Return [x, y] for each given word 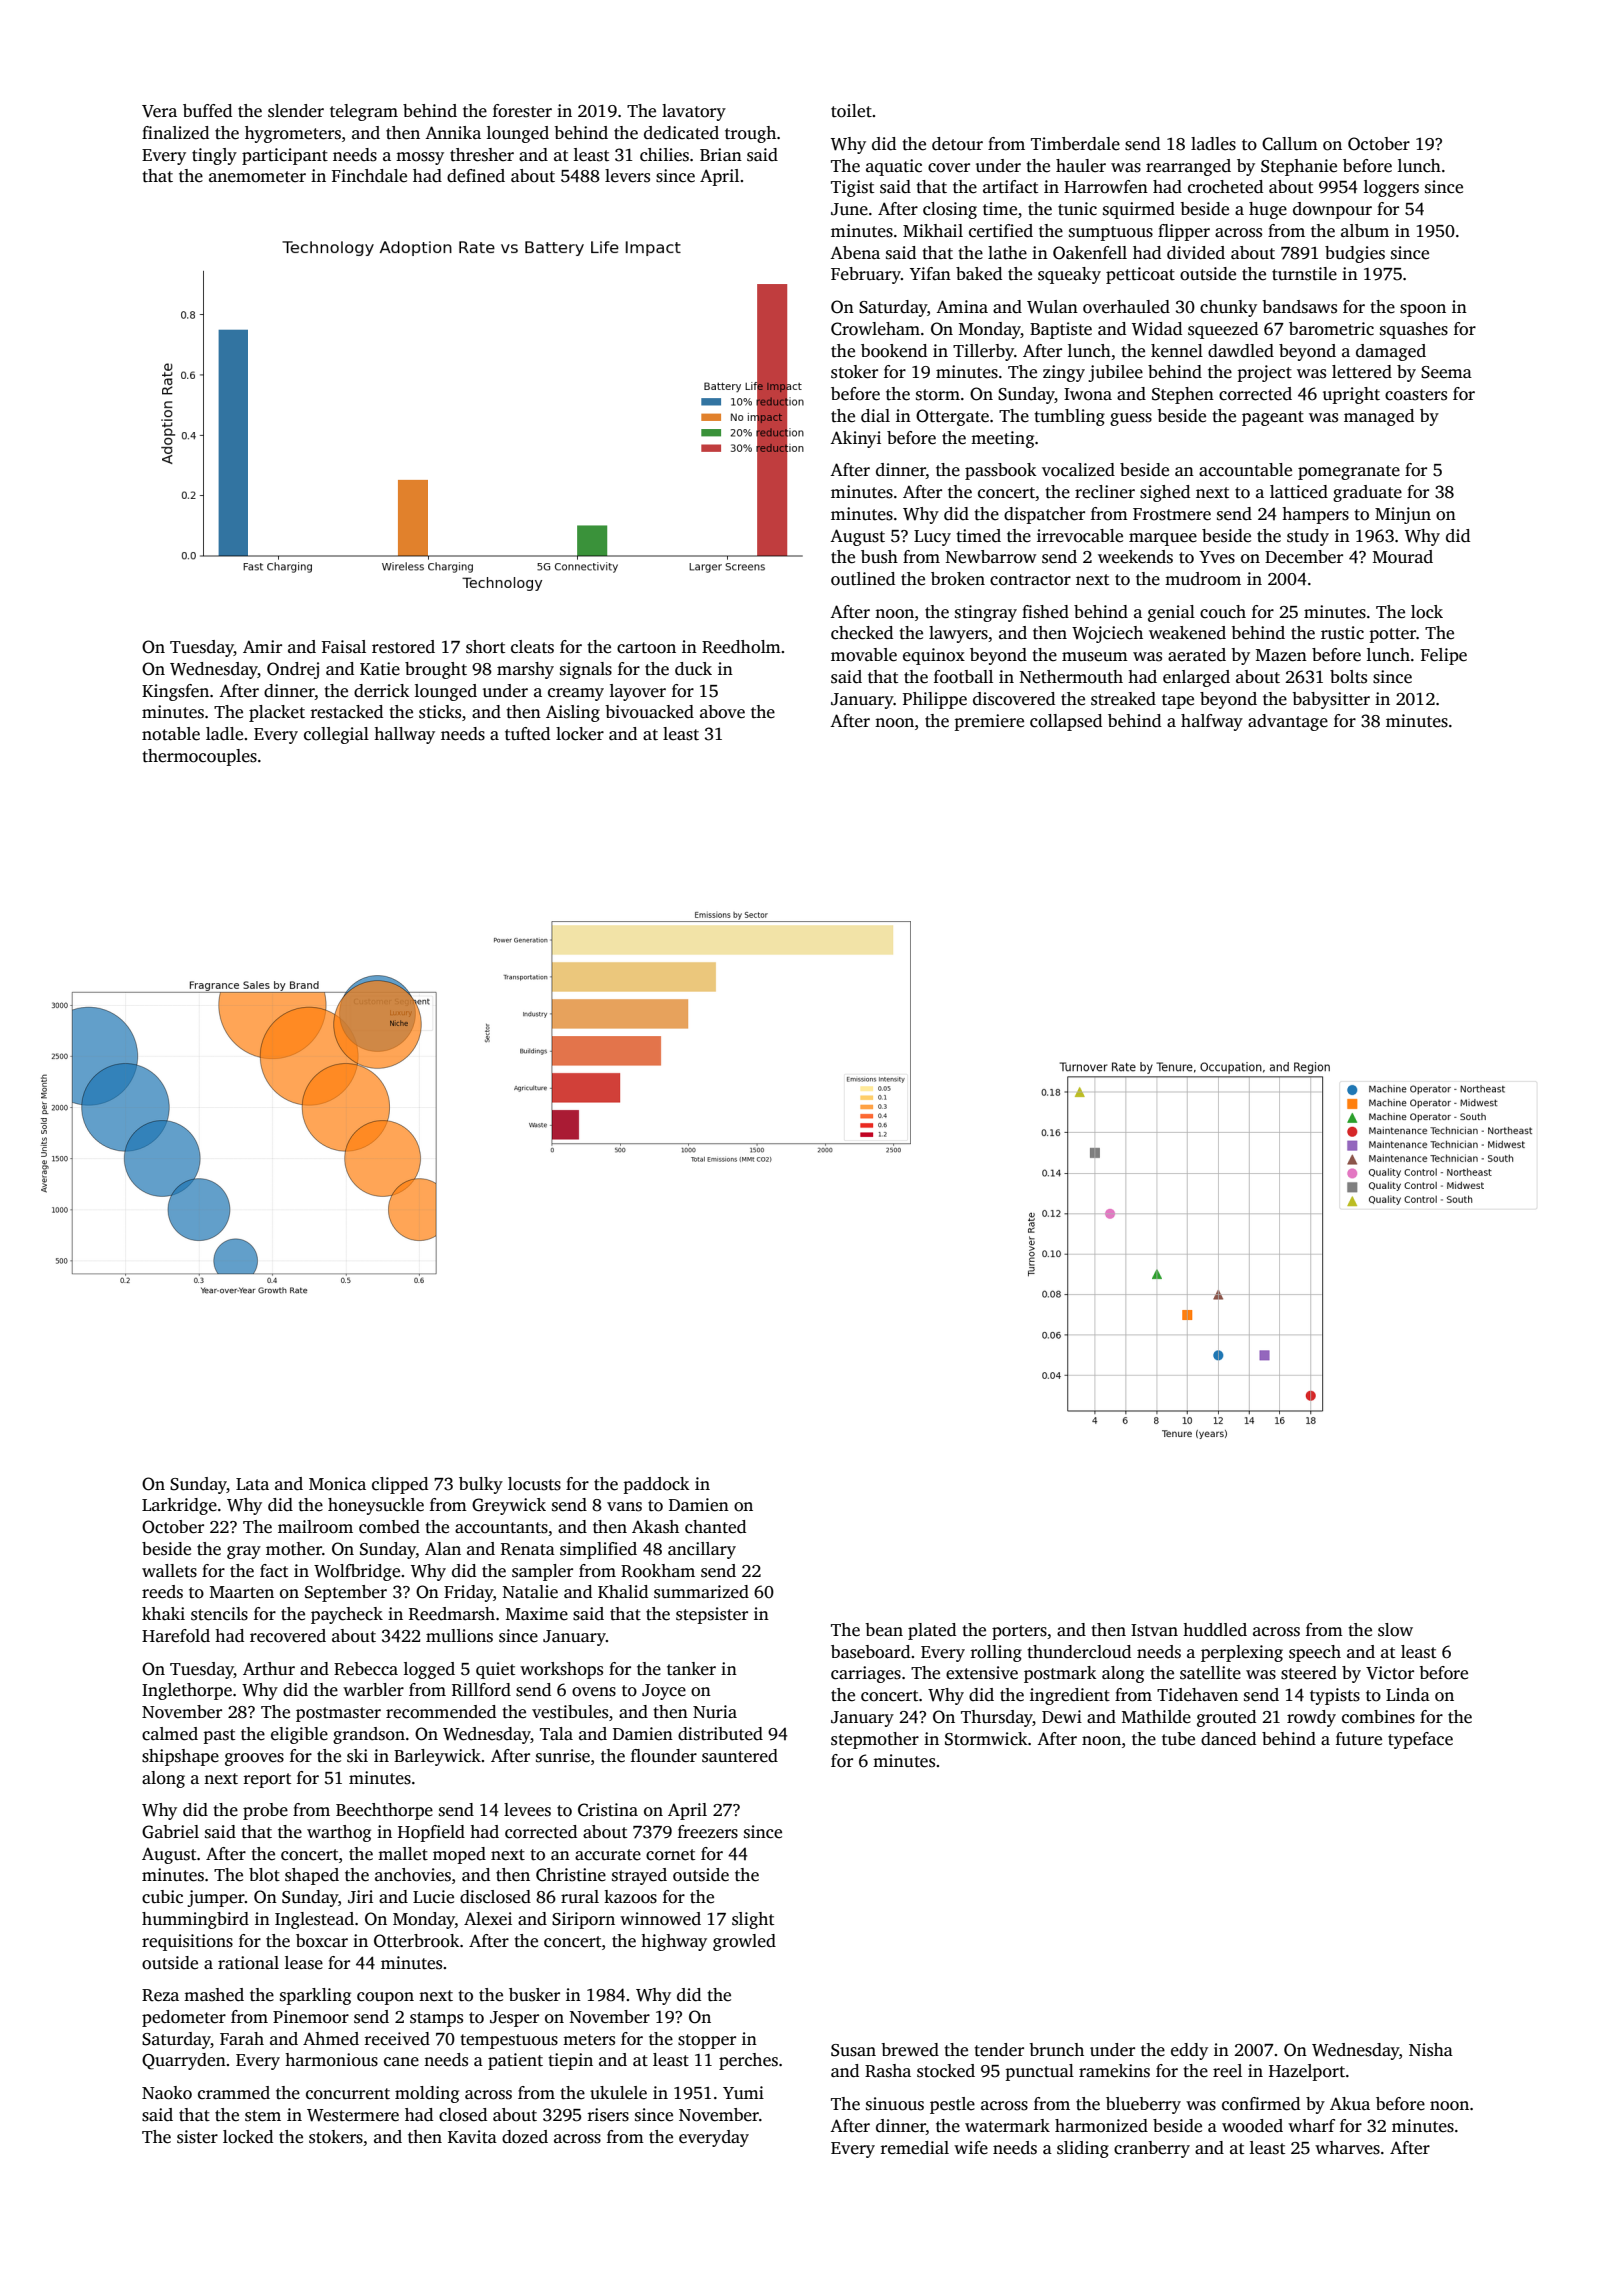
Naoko [167, 2093]
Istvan [1154, 1630]
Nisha [1431, 2050]
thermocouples [199, 757]
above [722, 712]
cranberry [1152, 2149]
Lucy [932, 538]
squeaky [1069, 275]
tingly [214, 156]
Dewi [1062, 1717]
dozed [525, 2137]
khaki [163, 1613]
